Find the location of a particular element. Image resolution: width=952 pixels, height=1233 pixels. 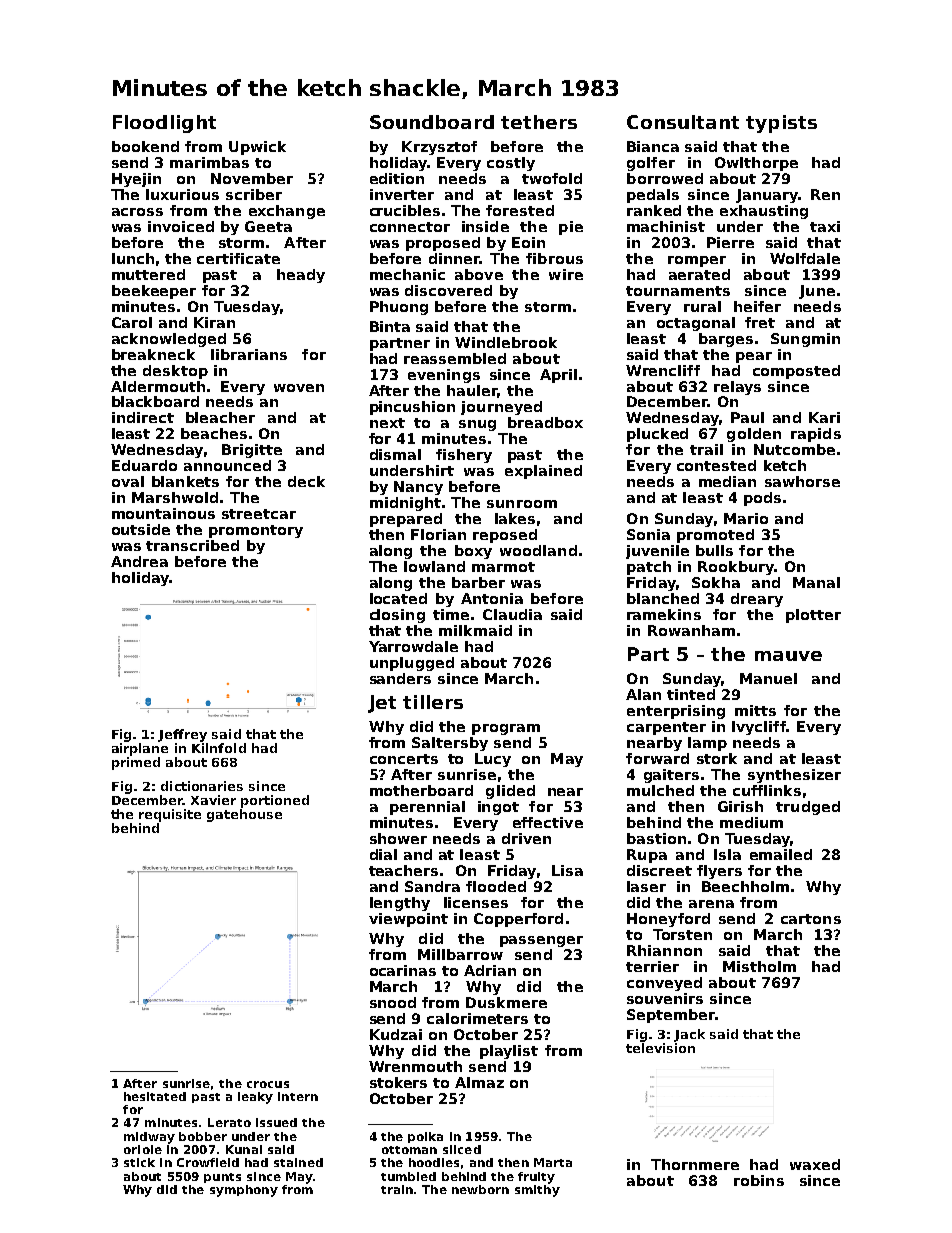

dial is located at coordinates (383, 854).
